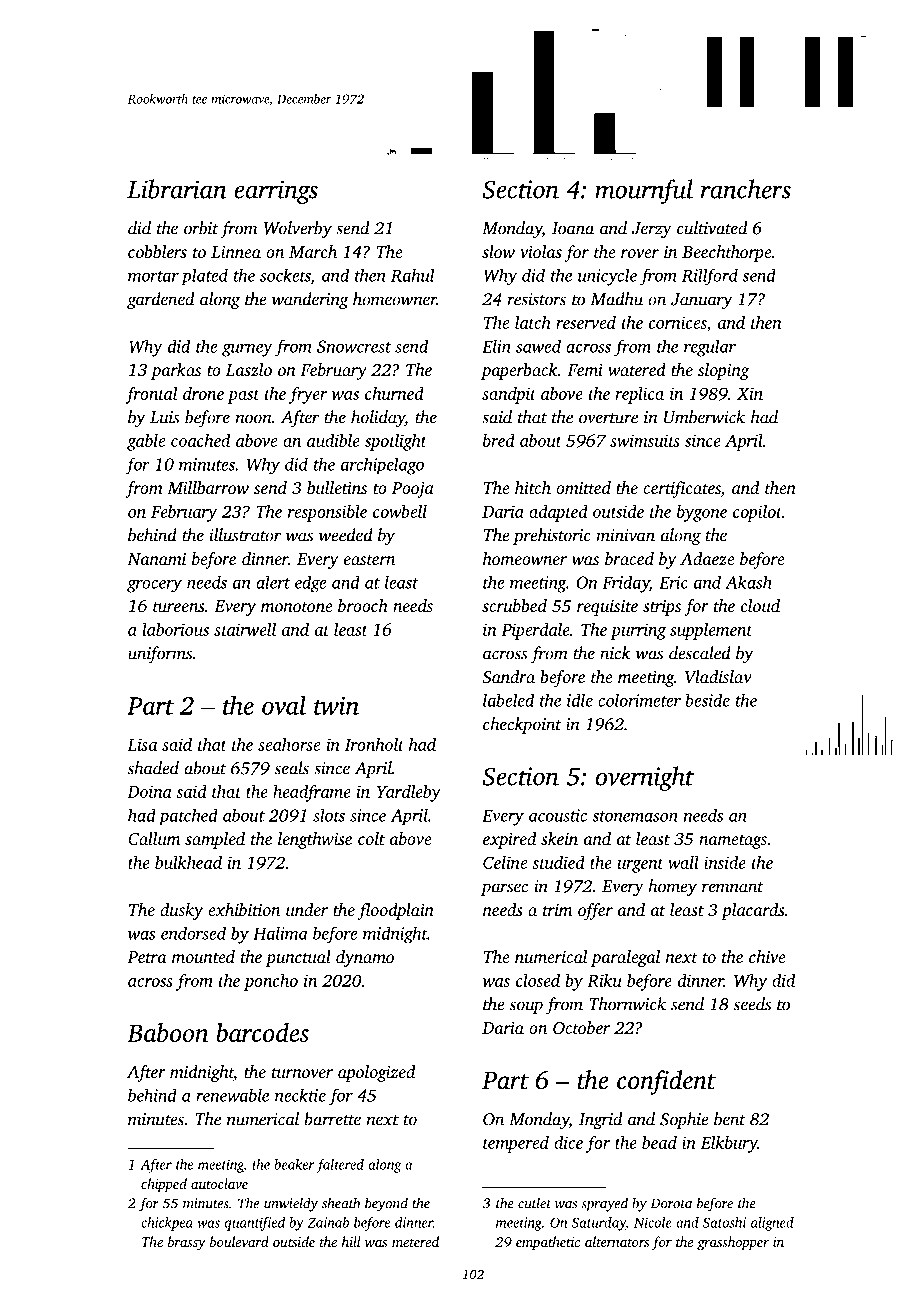 The height and width of the page is (1311, 924). Describe the element at coordinates (552, 536) in the page. I see `prehistoric` at that location.
